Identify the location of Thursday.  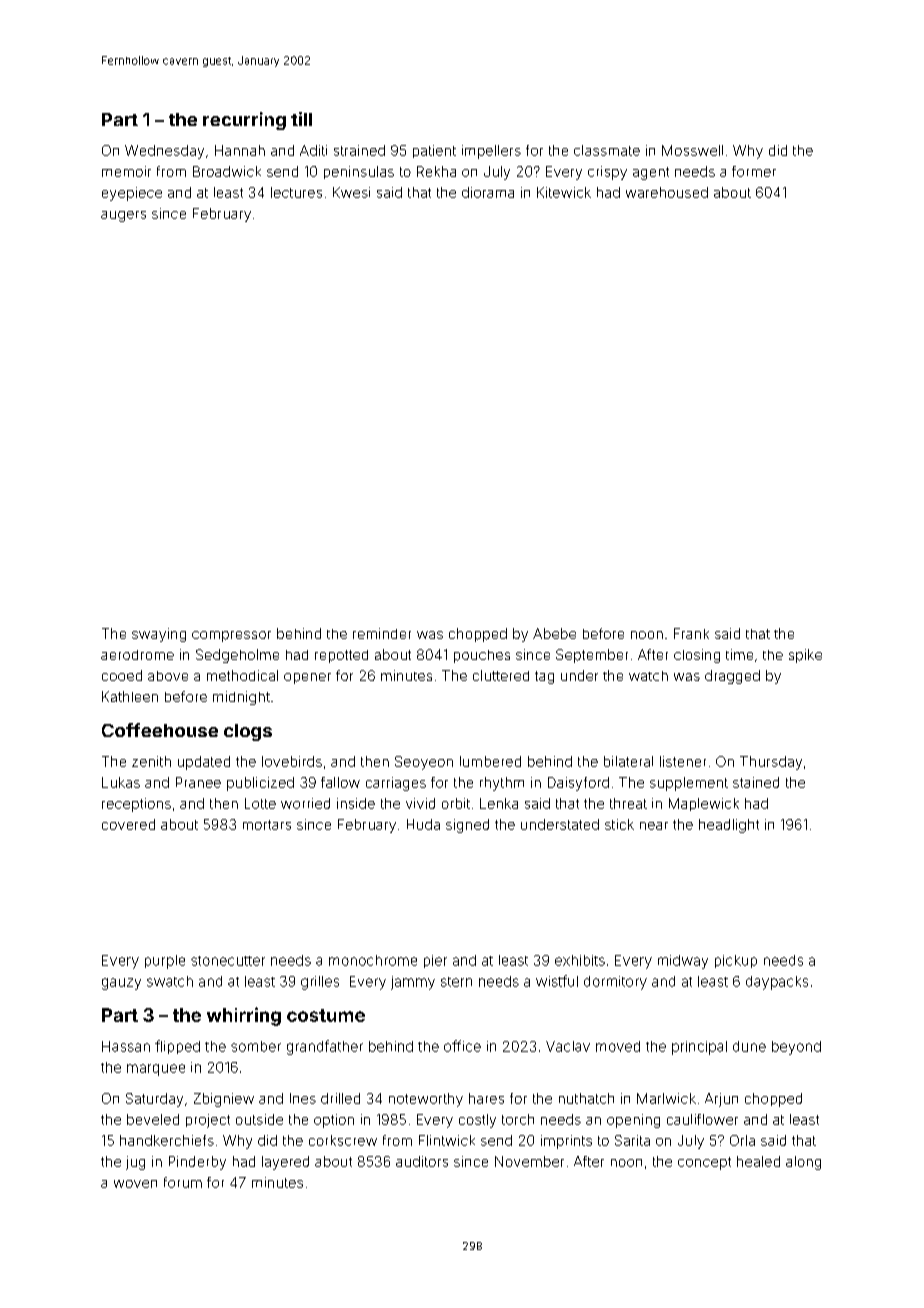
(771, 763).
